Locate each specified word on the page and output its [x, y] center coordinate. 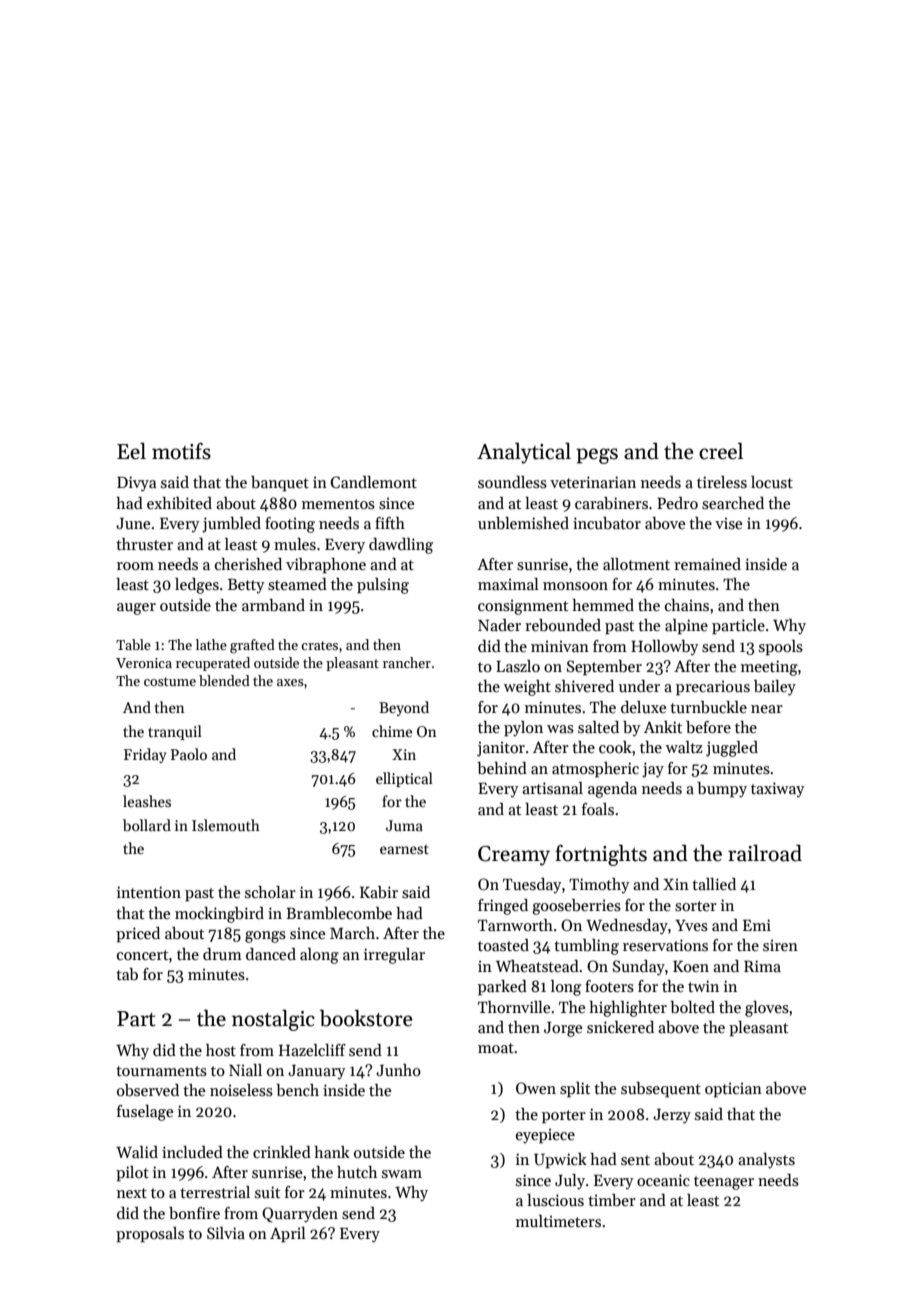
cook [615, 747]
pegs [597, 456]
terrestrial [215, 1192]
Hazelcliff [312, 1050]
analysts [766, 1161]
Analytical [524, 453]
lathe [211, 644]
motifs [181, 451]
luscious [555, 1200]
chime [392, 731]
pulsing [383, 586]
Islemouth [226, 825]
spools [781, 648]
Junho [398, 1070]
